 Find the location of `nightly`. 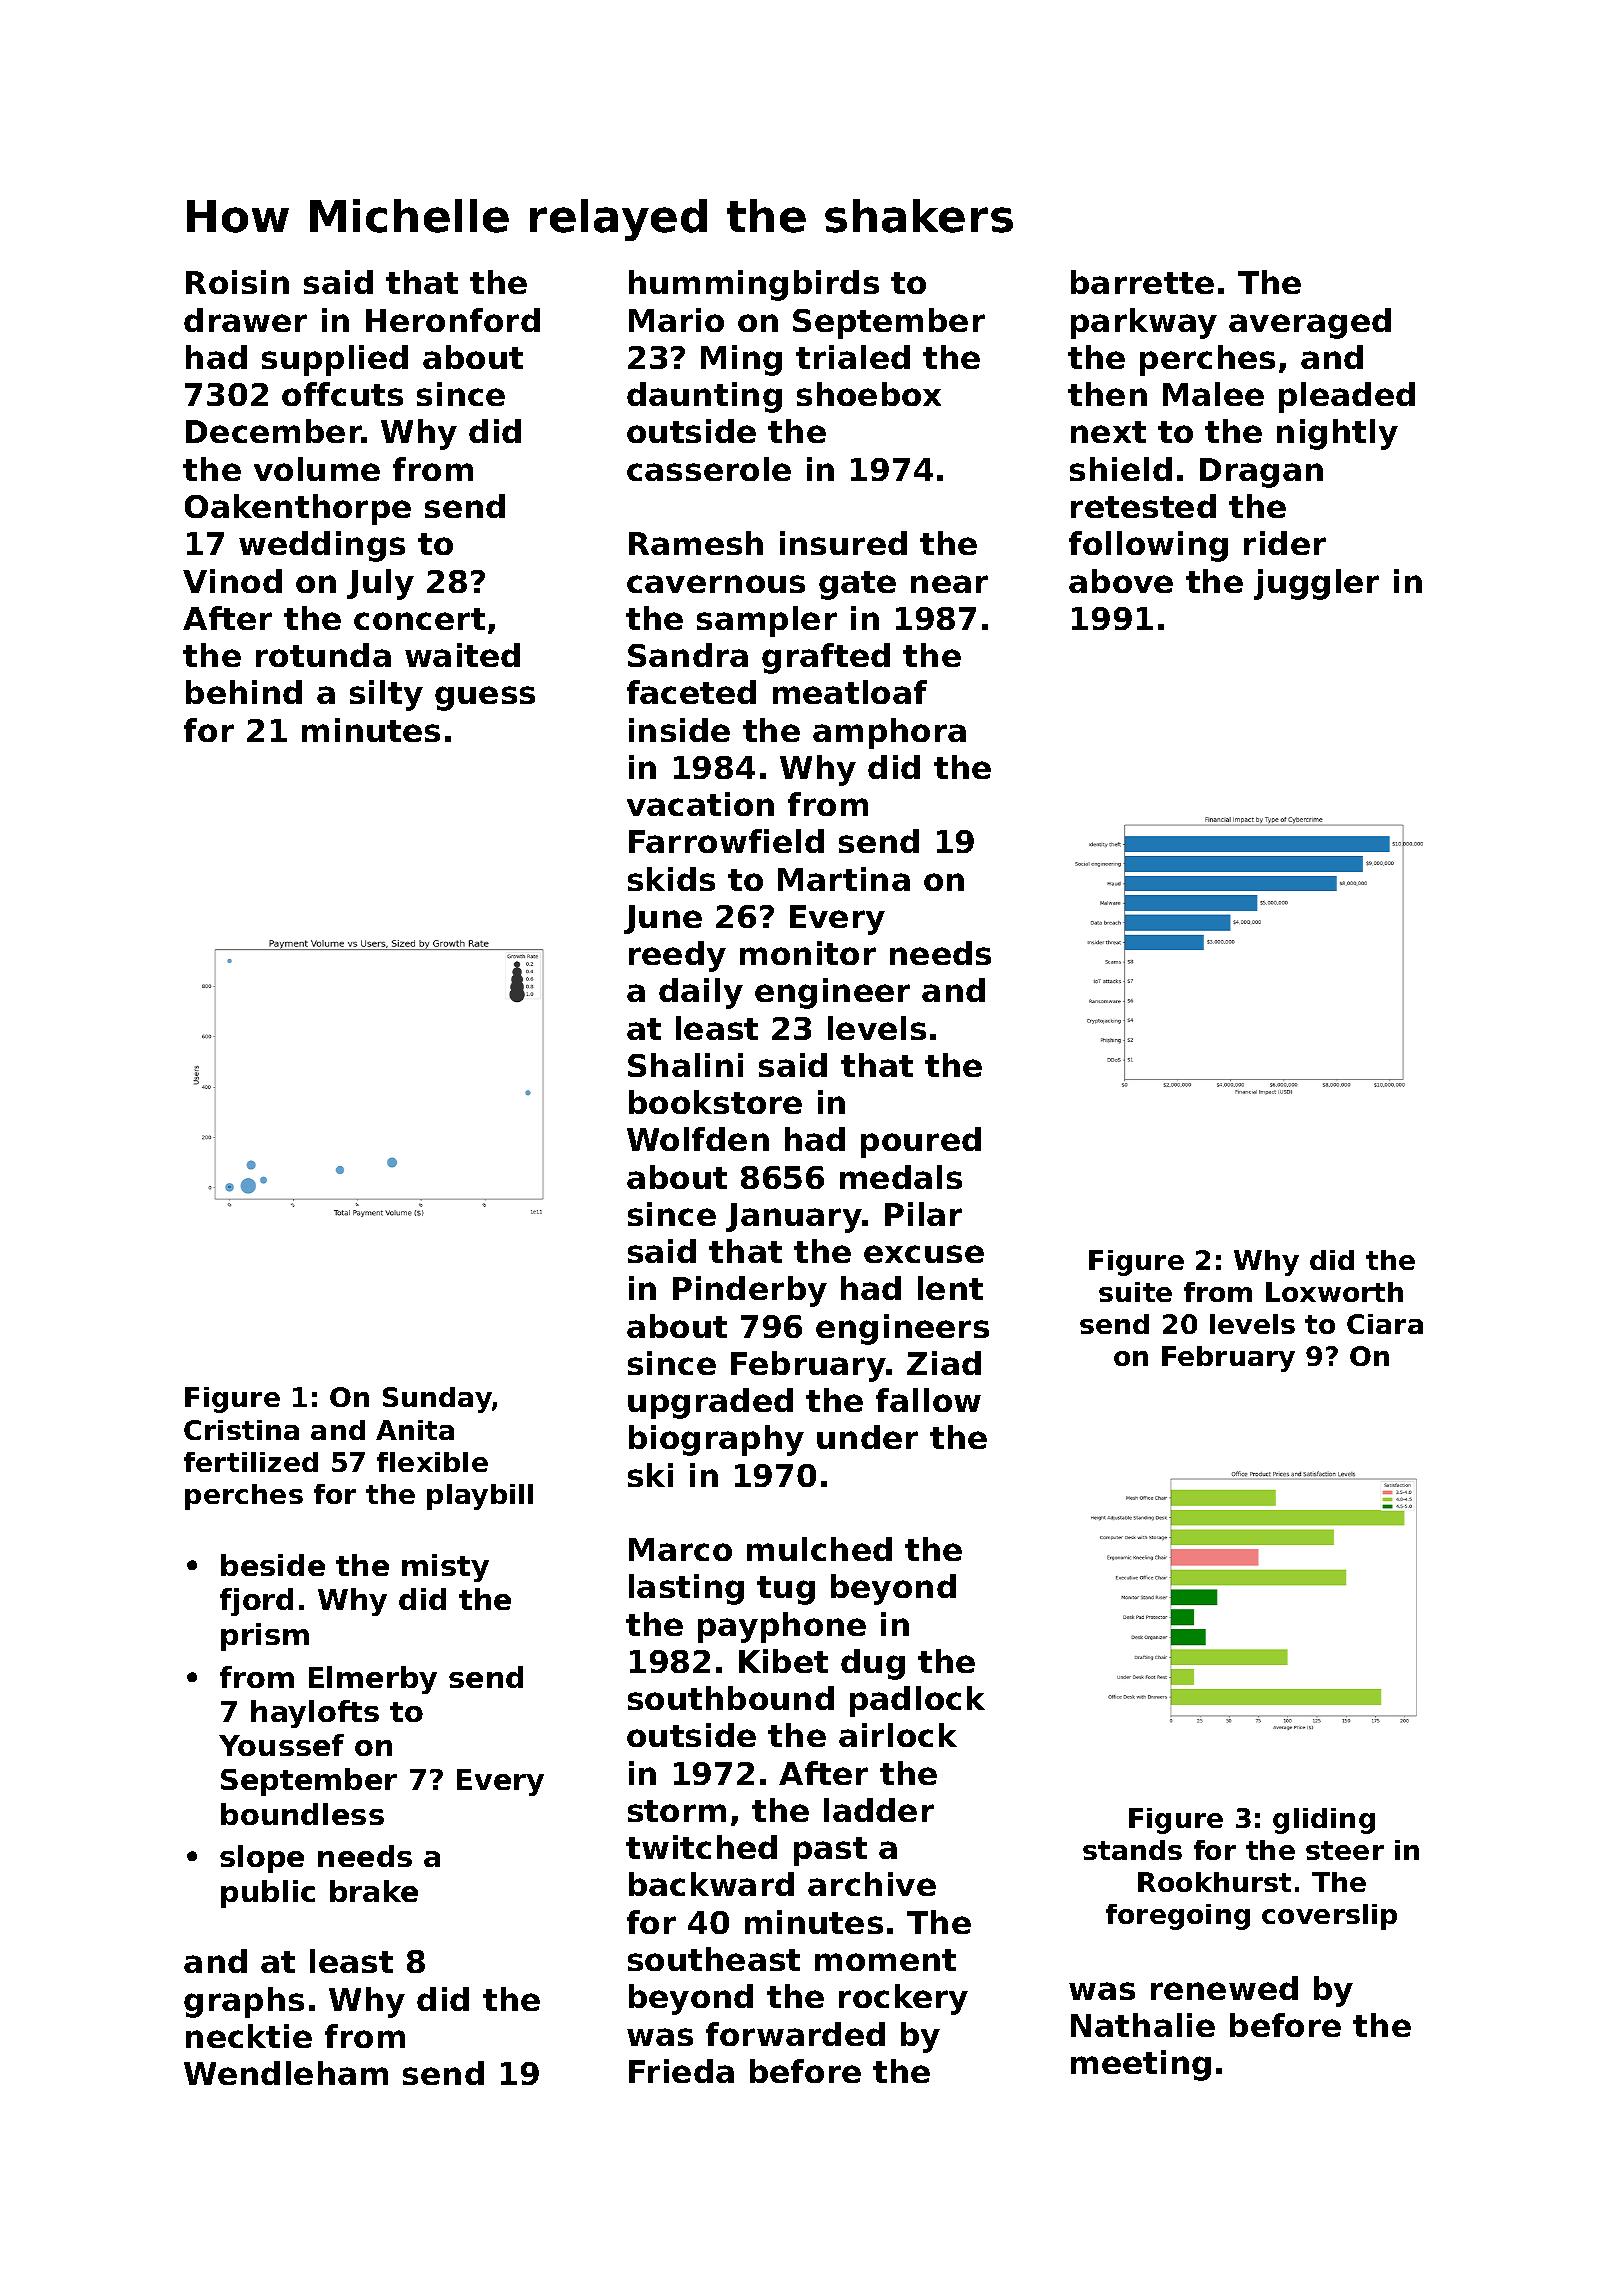

nightly is located at coordinates (1337, 434).
